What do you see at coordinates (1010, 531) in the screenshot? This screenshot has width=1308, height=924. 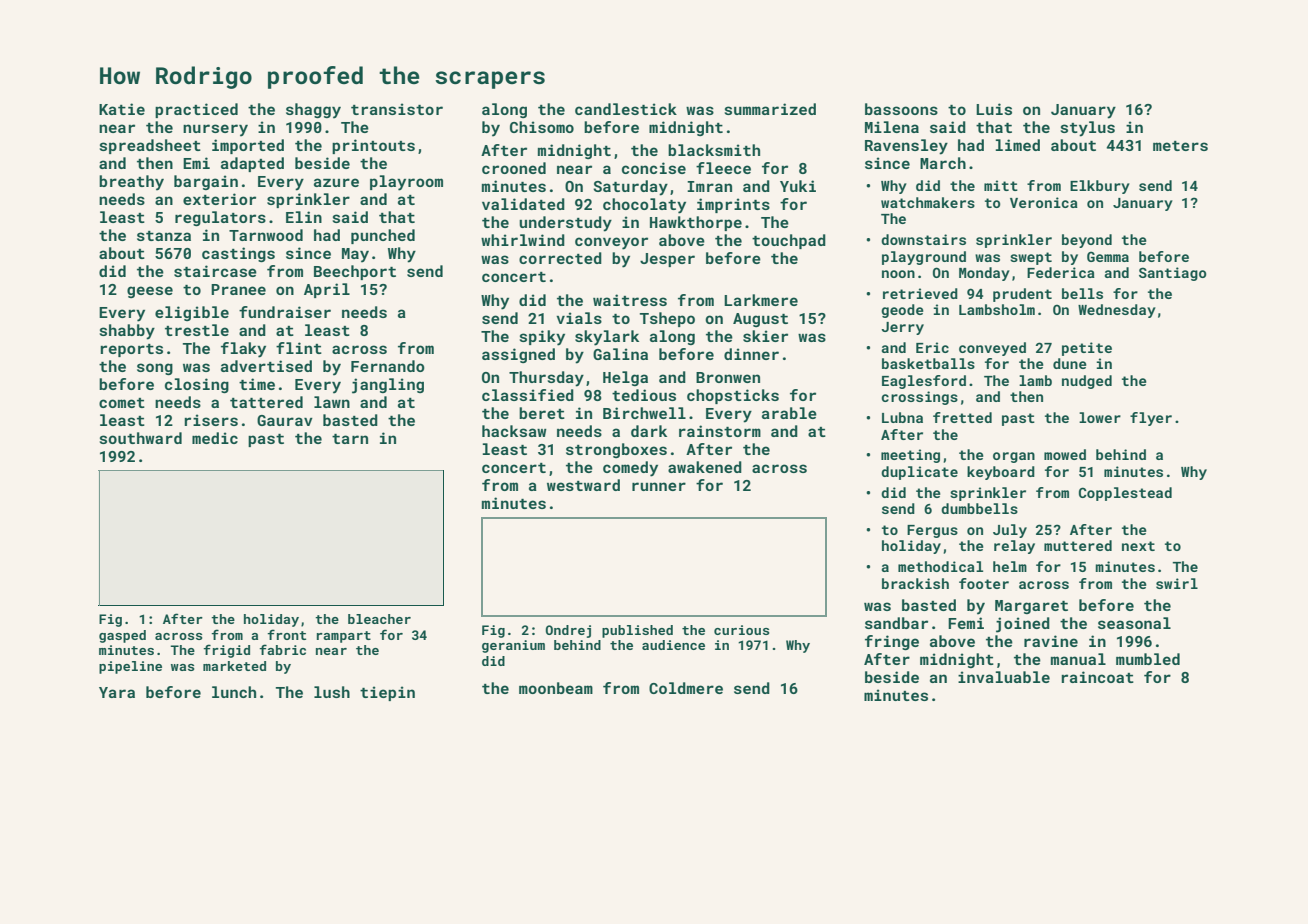 I see `July` at bounding box center [1010, 531].
